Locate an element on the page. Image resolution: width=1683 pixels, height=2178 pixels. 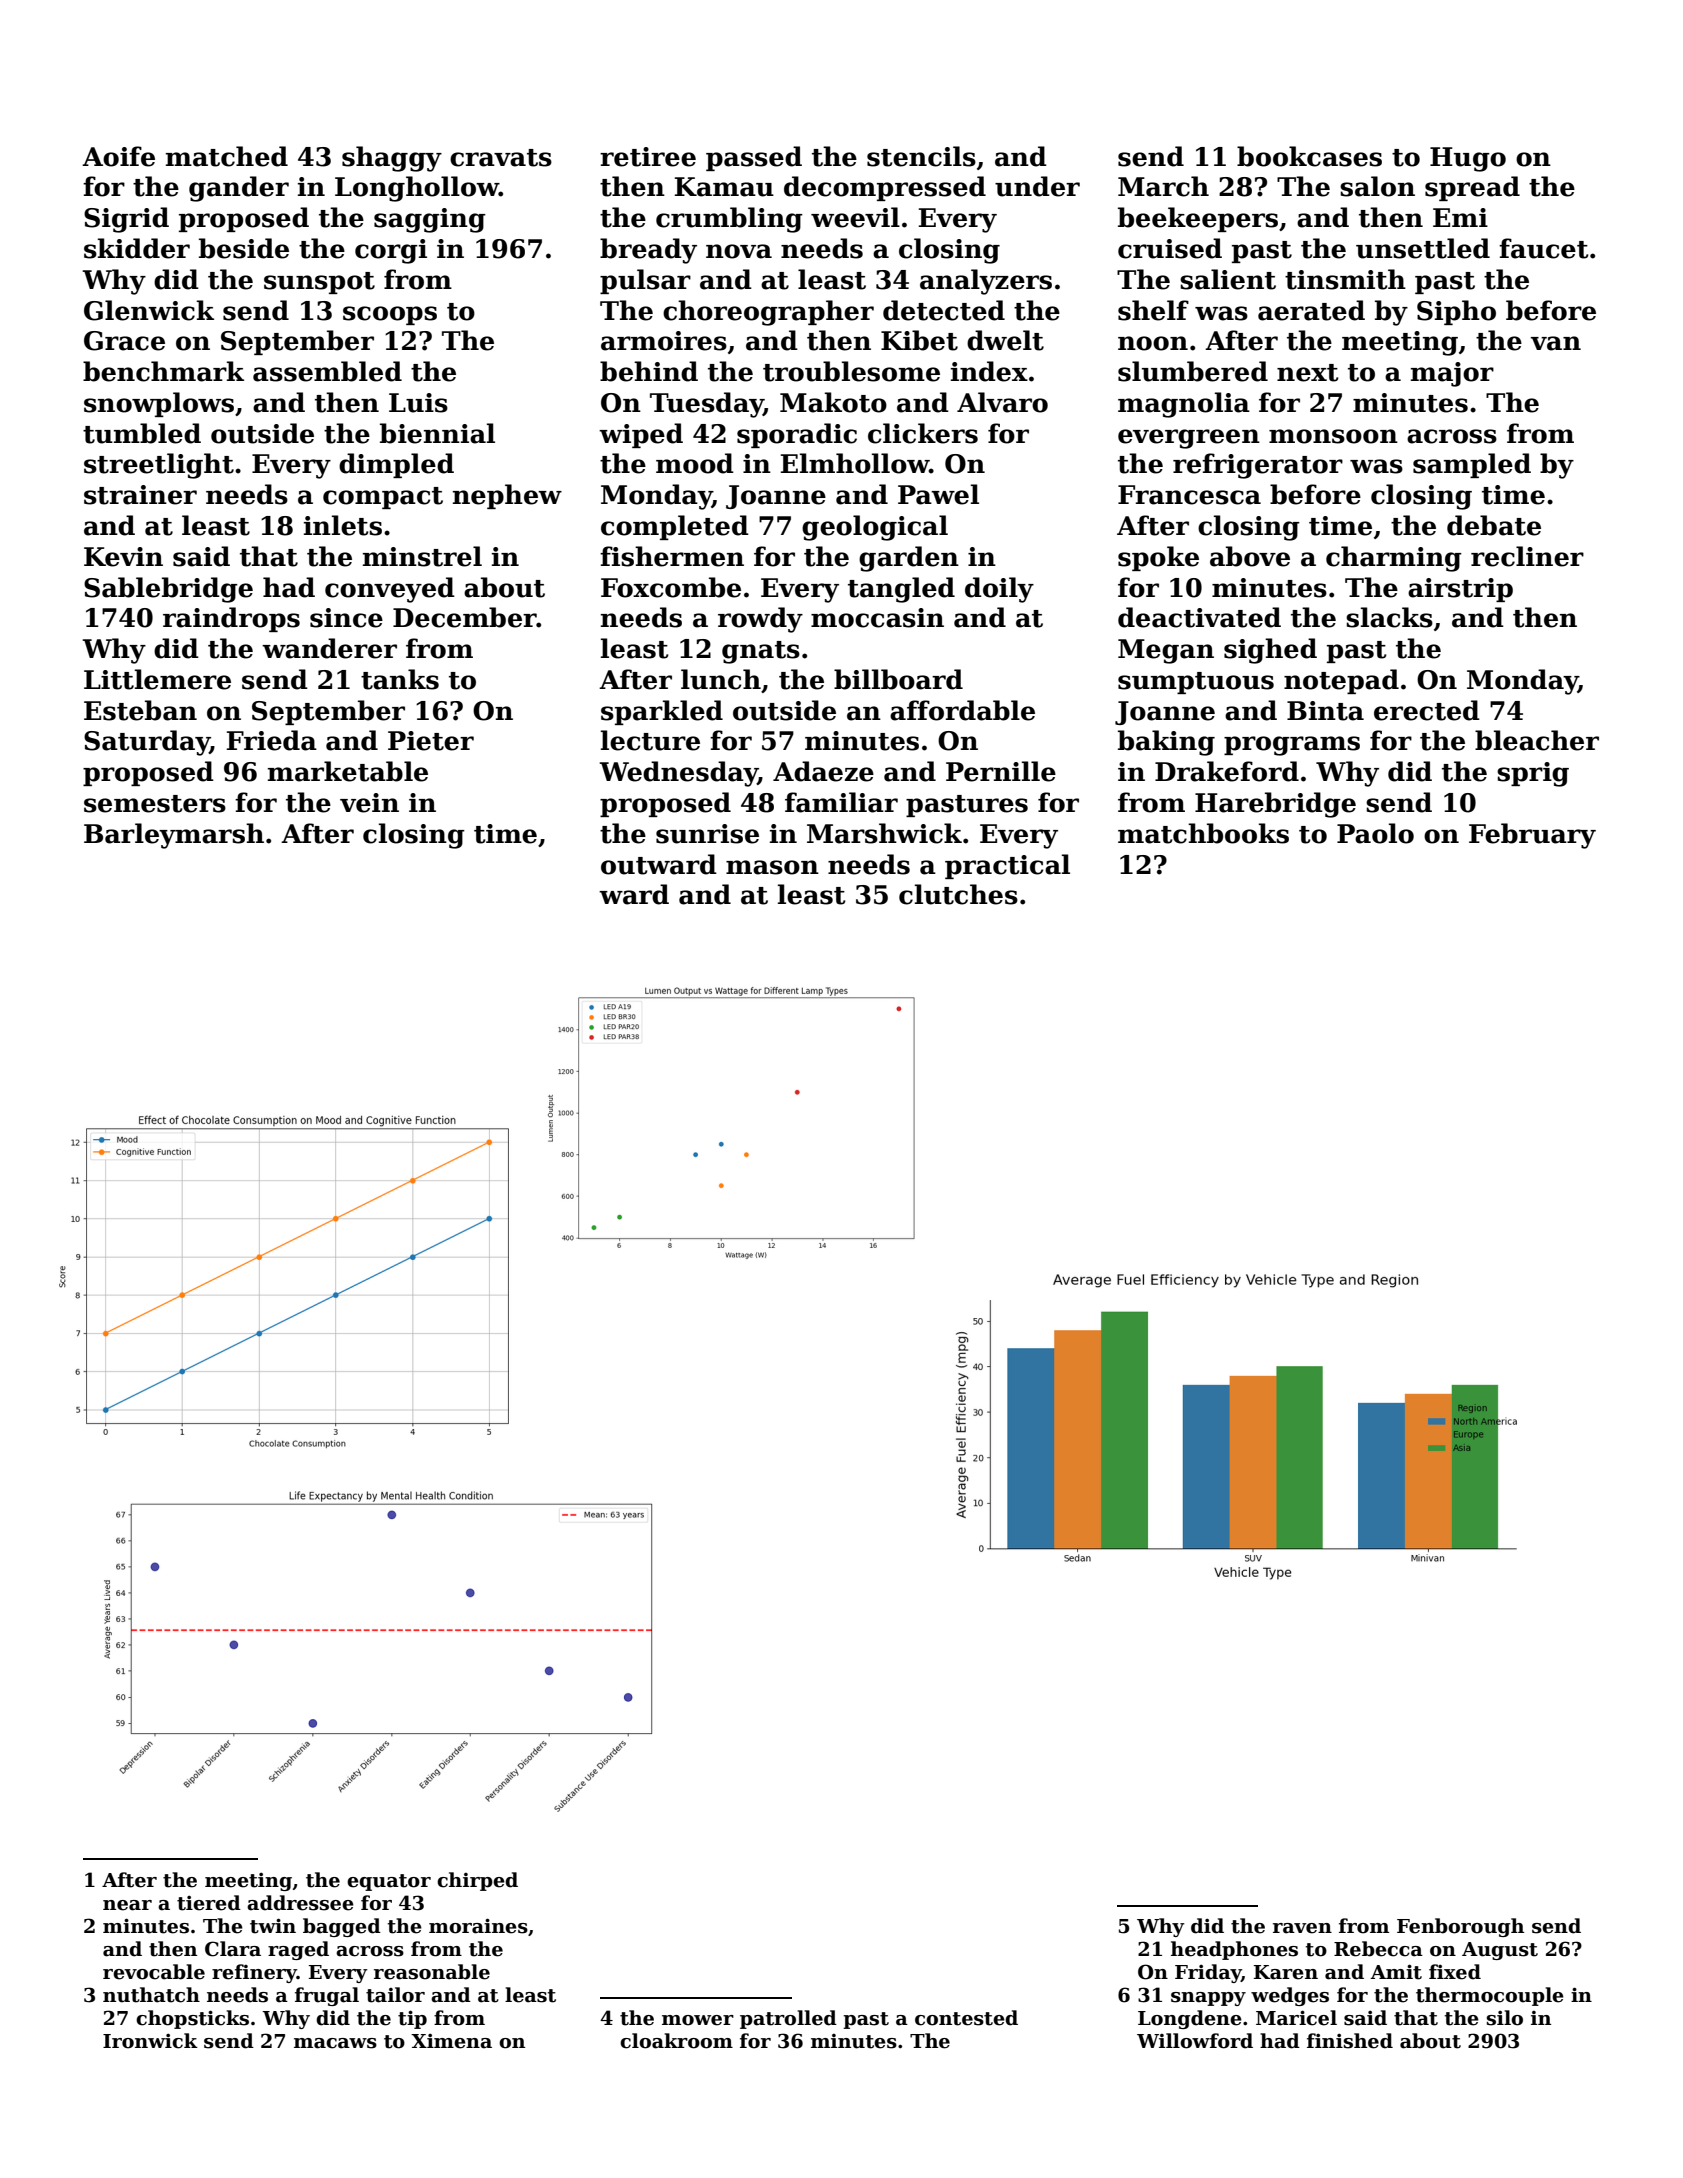
Pawel is located at coordinates (938, 494).
